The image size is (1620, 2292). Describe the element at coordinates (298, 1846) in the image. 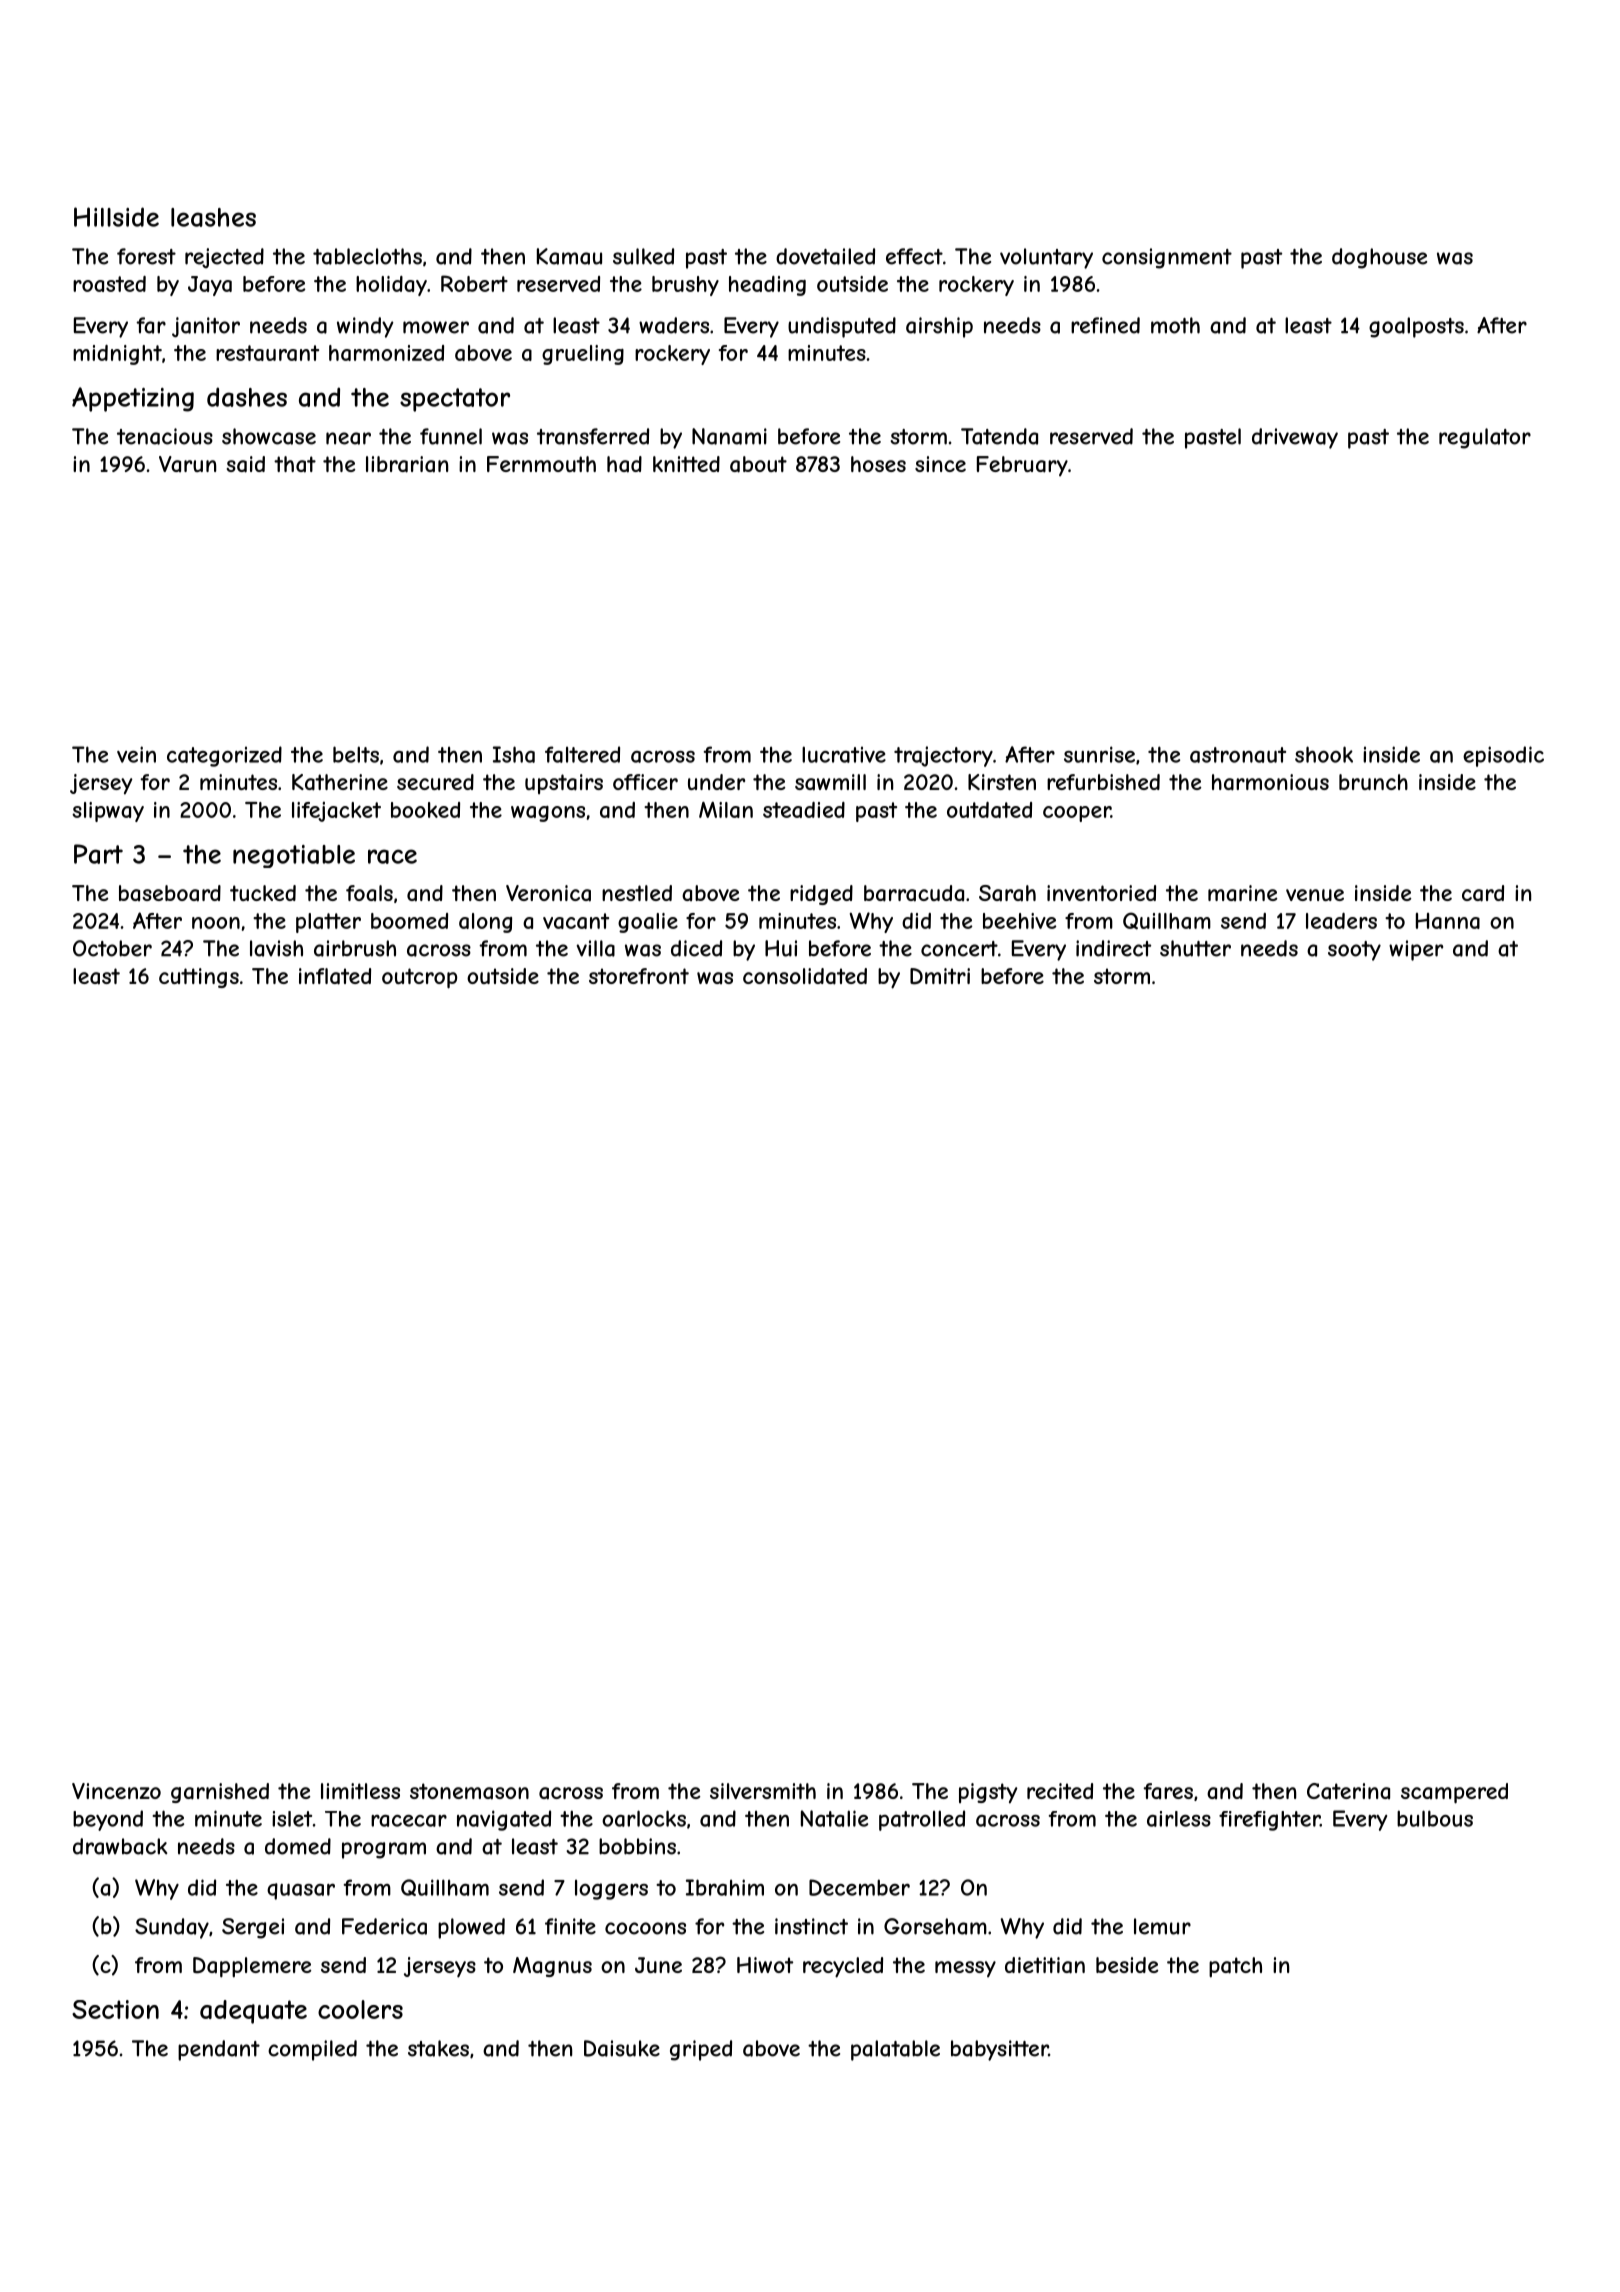

I see `domed` at that location.
